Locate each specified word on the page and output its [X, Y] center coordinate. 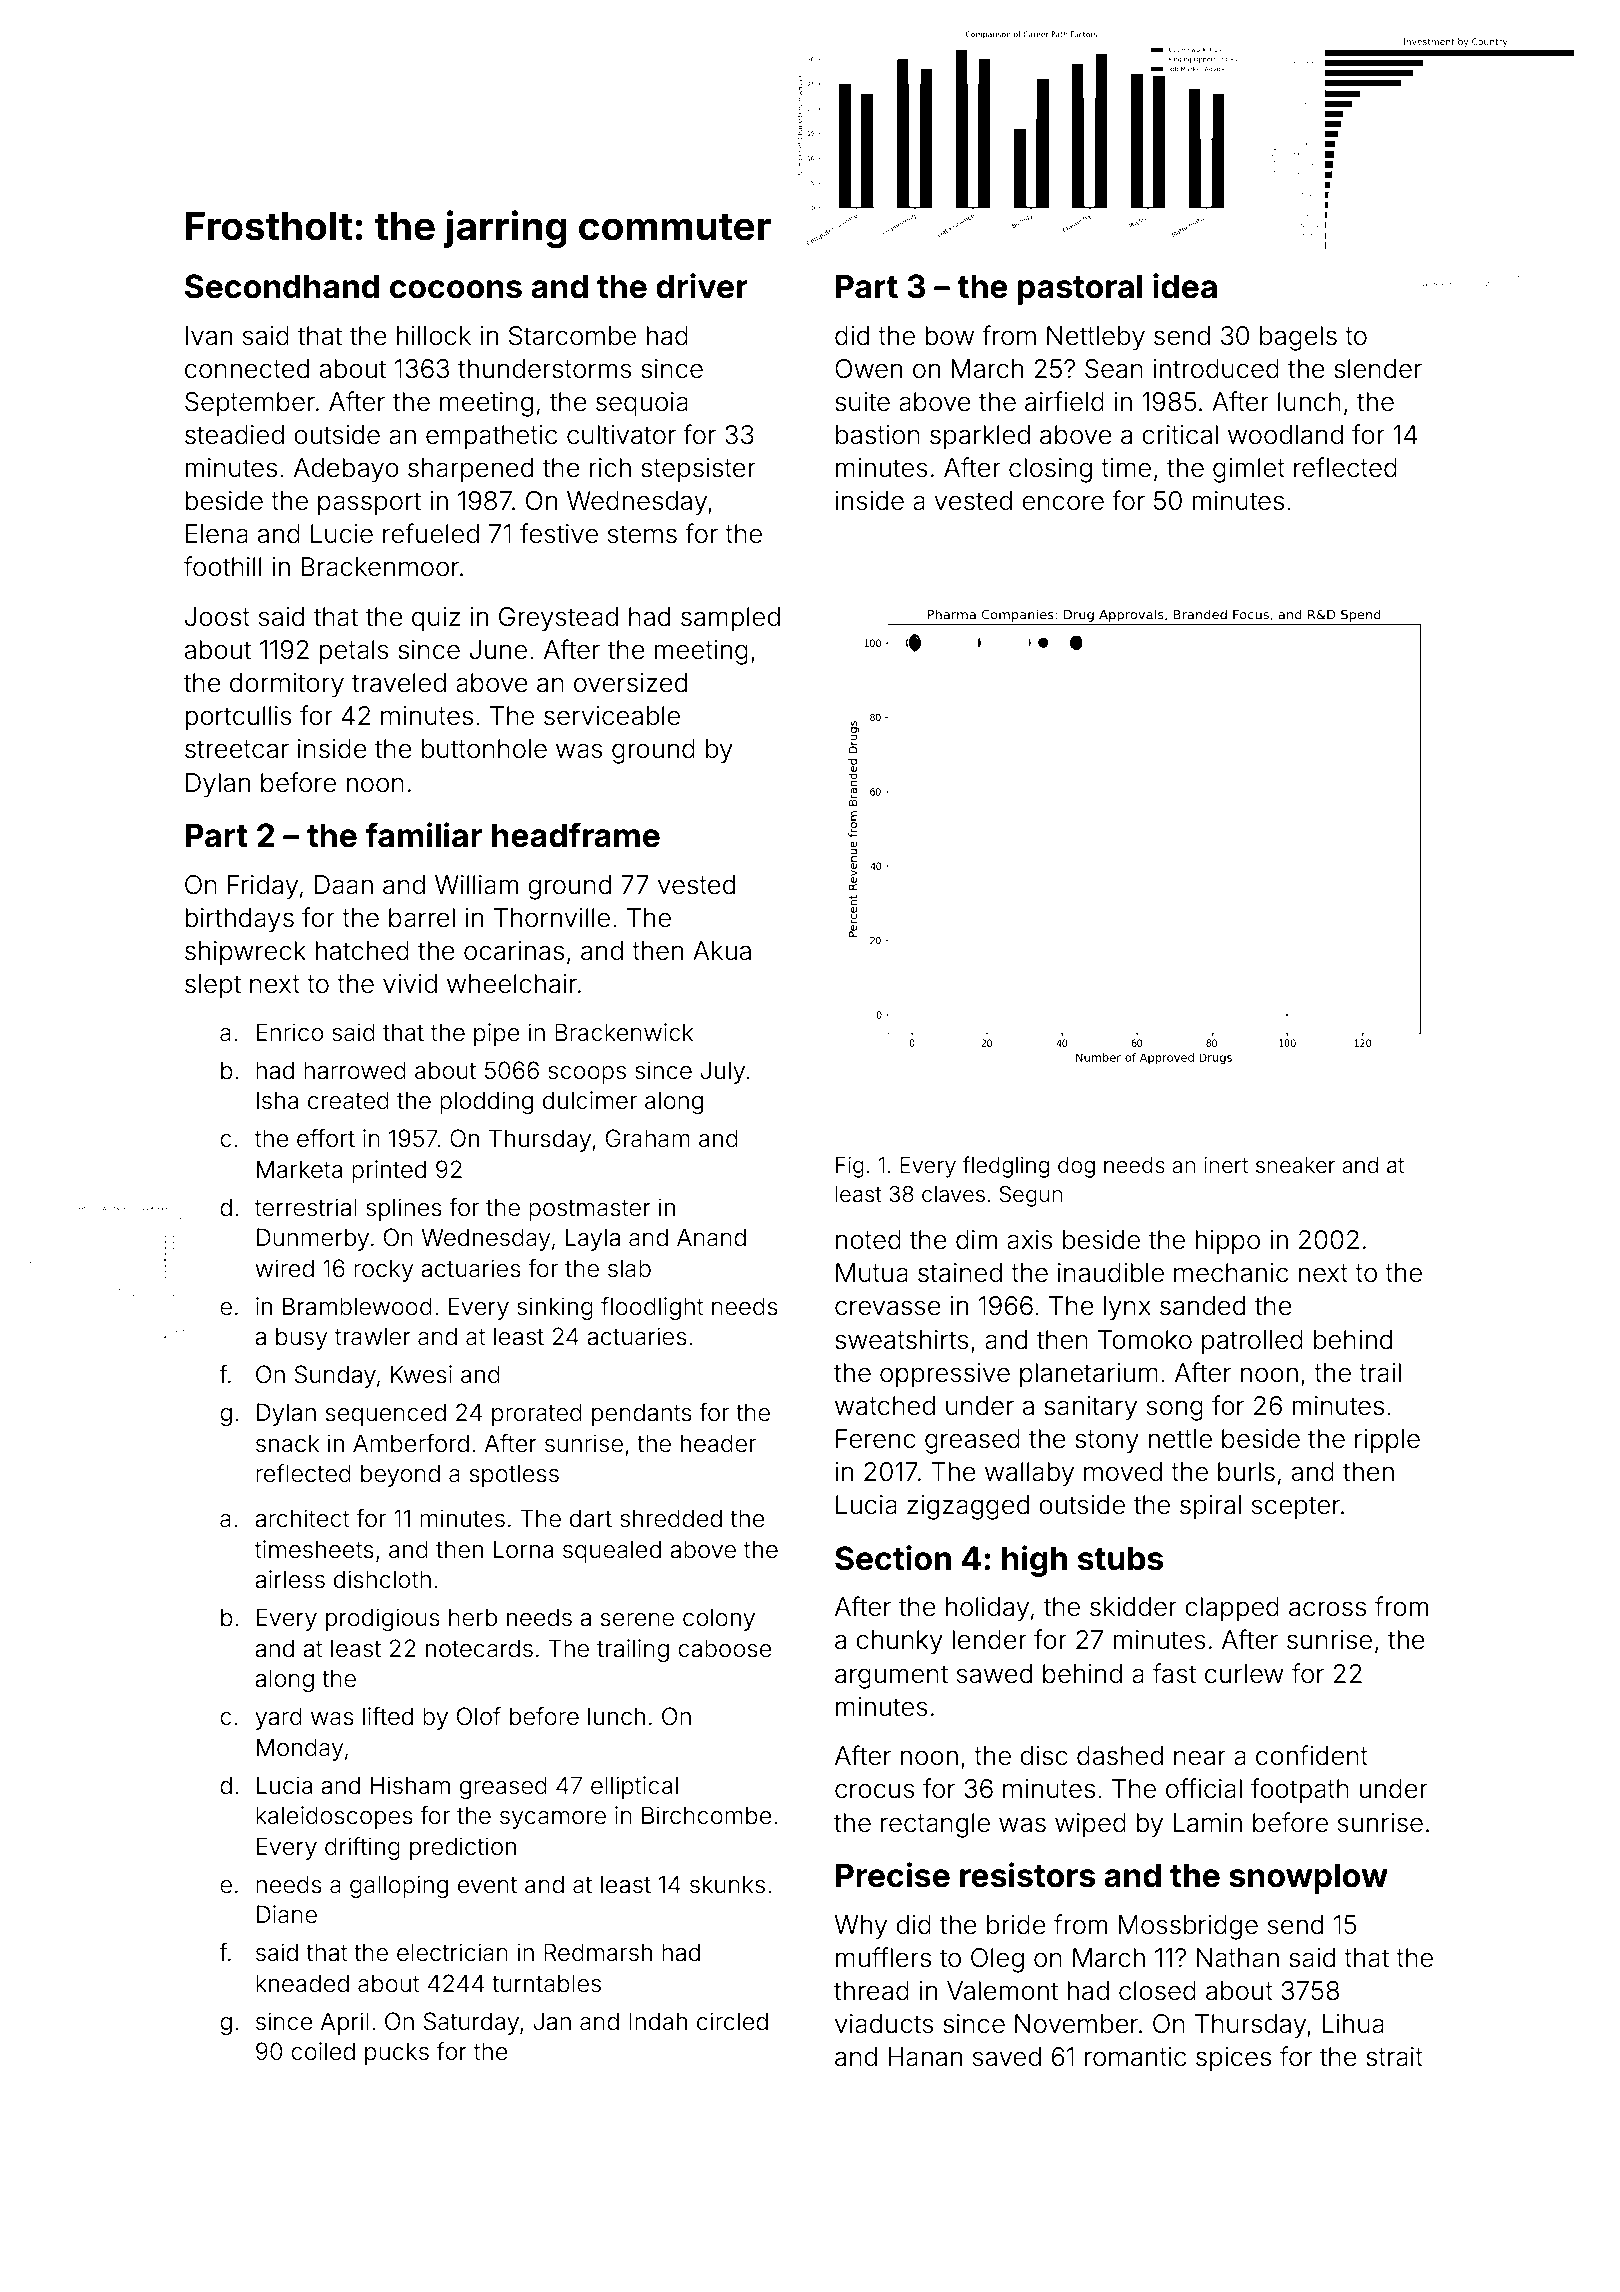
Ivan [209, 336]
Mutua [872, 1273]
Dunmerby [313, 1239]
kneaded [302, 1983]
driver [702, 286]
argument [891, 1677]
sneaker [1295, 1165]
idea [1185, 286]
